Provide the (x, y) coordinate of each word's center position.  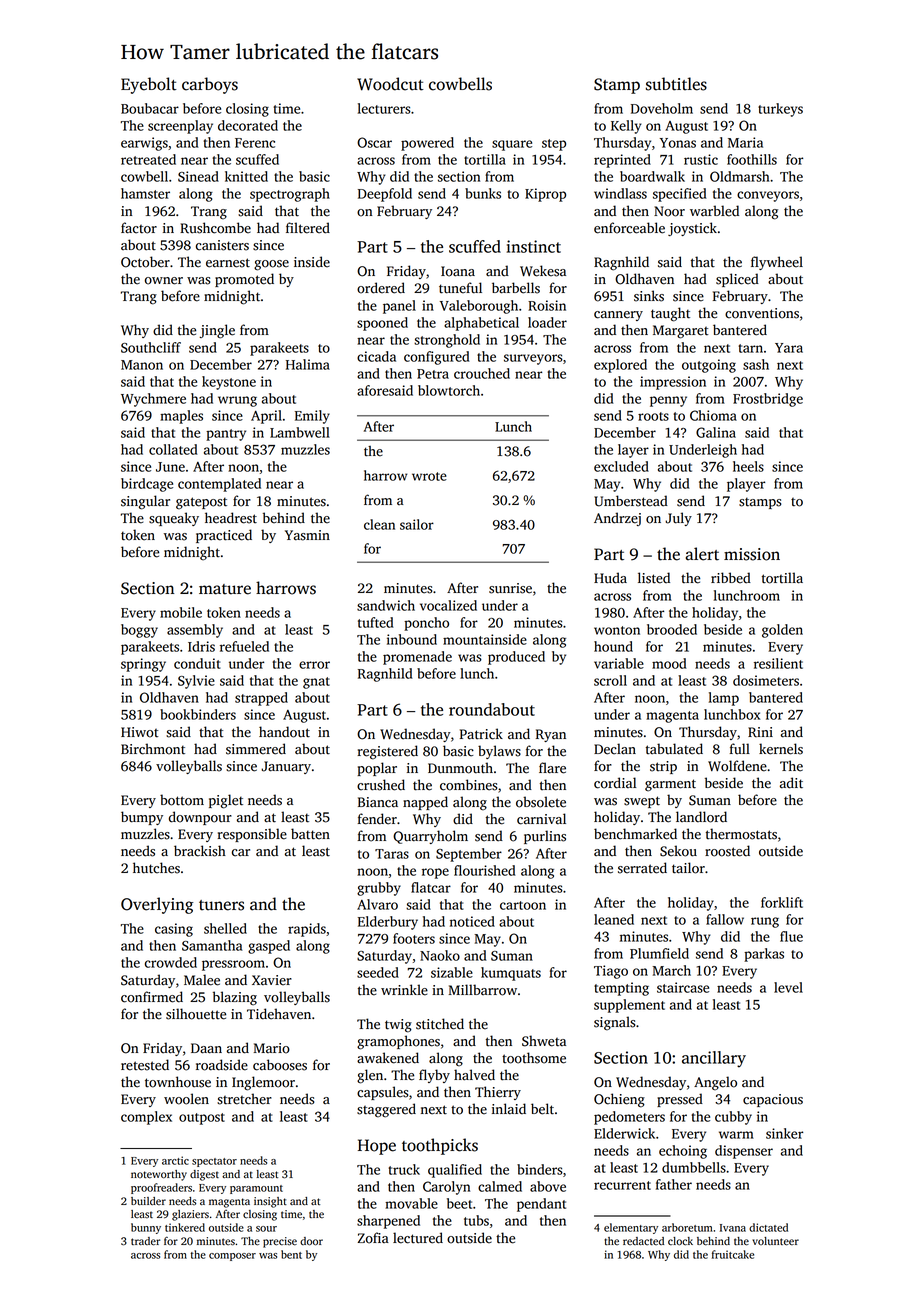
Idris (201, 646)
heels (748, 466)
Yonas (678, 143)
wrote (429, 476)
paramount (256, 1189)
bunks (483, 193)
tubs (476, 1220)
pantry (226, 435)
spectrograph (290, 195)
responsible (252, 835)
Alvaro (377, 904)
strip (663, 767)
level (788, 987)
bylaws (499, 752)
